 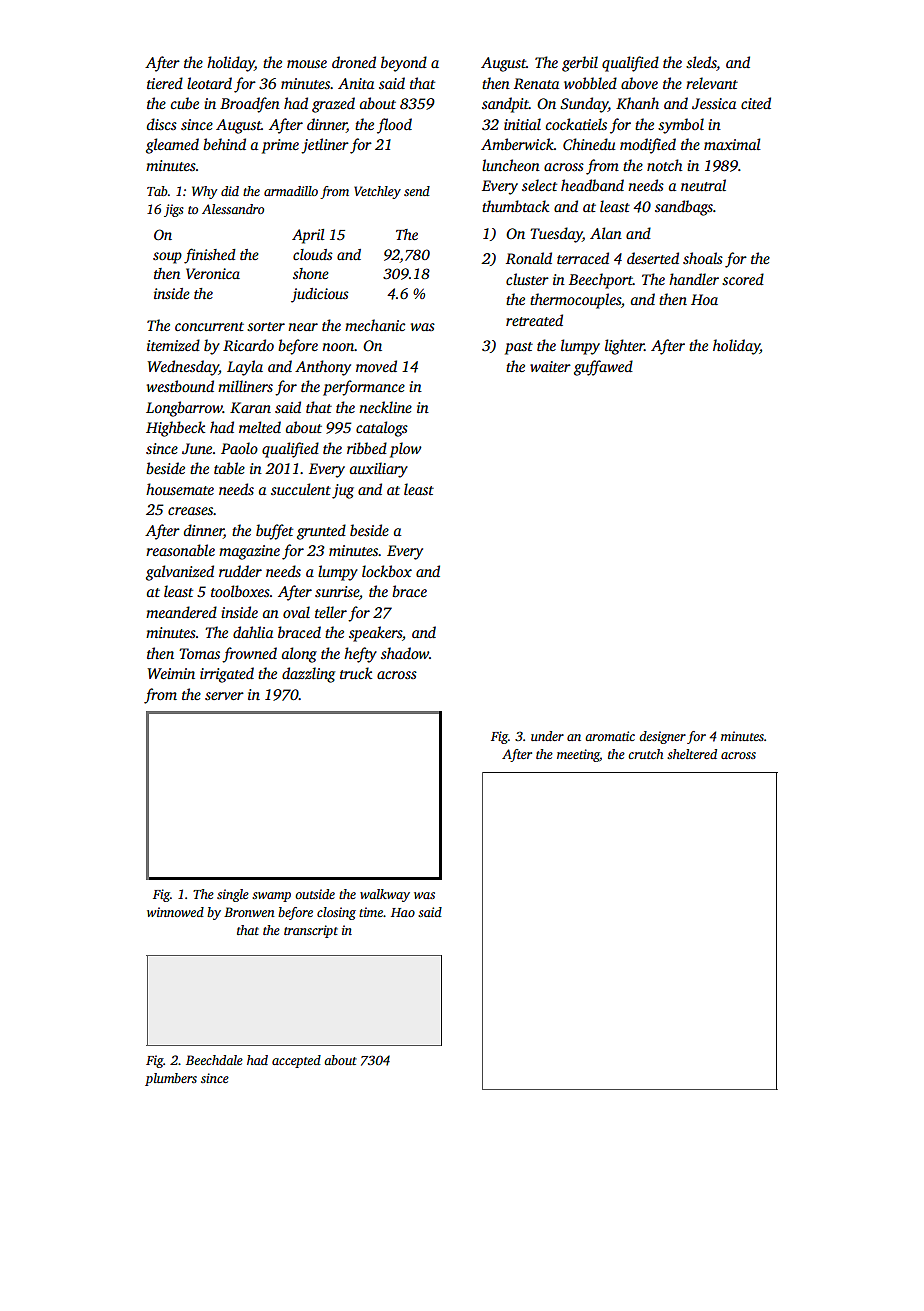 I want to click on Beechdale, so click(x=214, y=1060).
